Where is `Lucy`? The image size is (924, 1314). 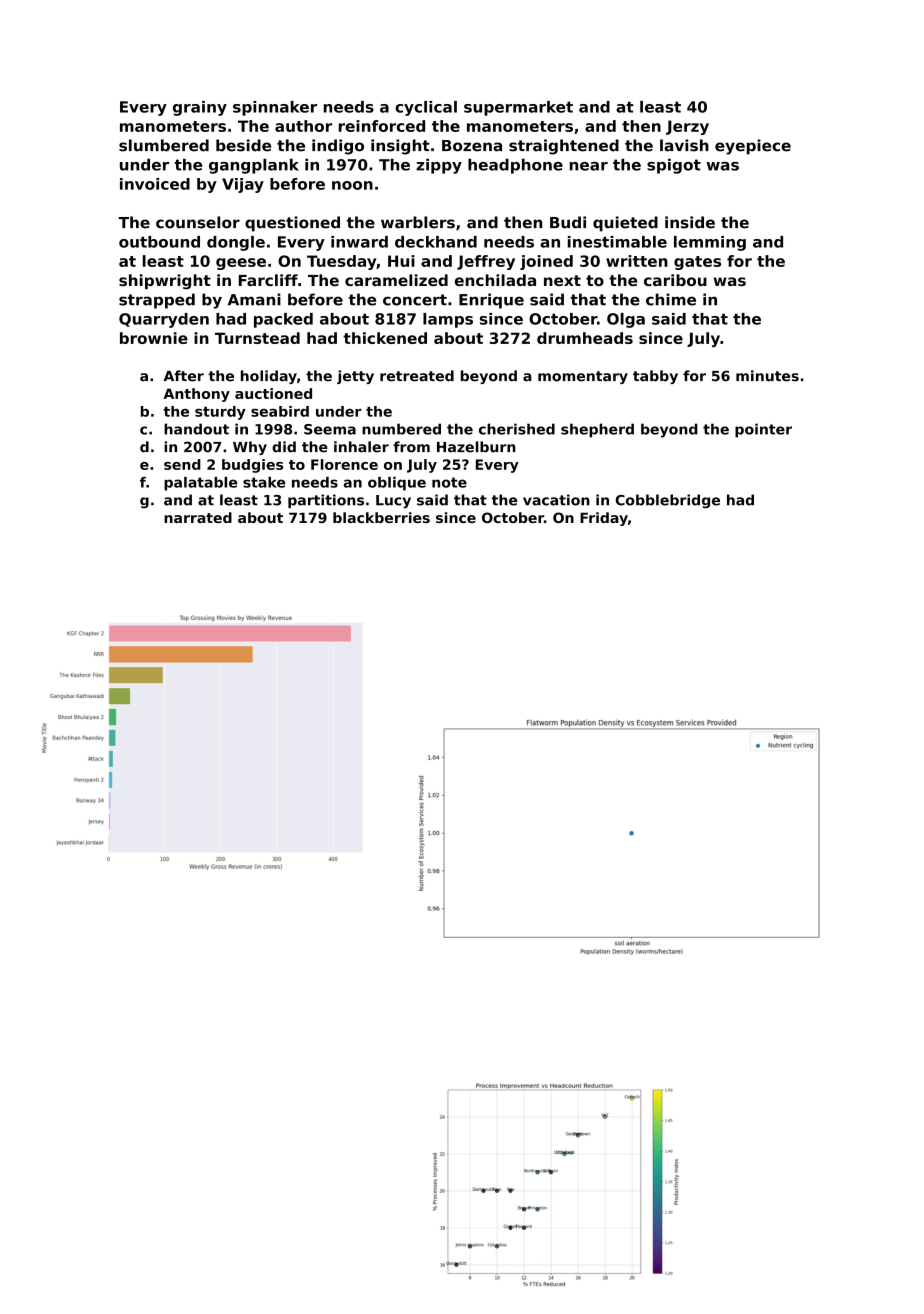 Lucy is located at coordinates (393, 502).
